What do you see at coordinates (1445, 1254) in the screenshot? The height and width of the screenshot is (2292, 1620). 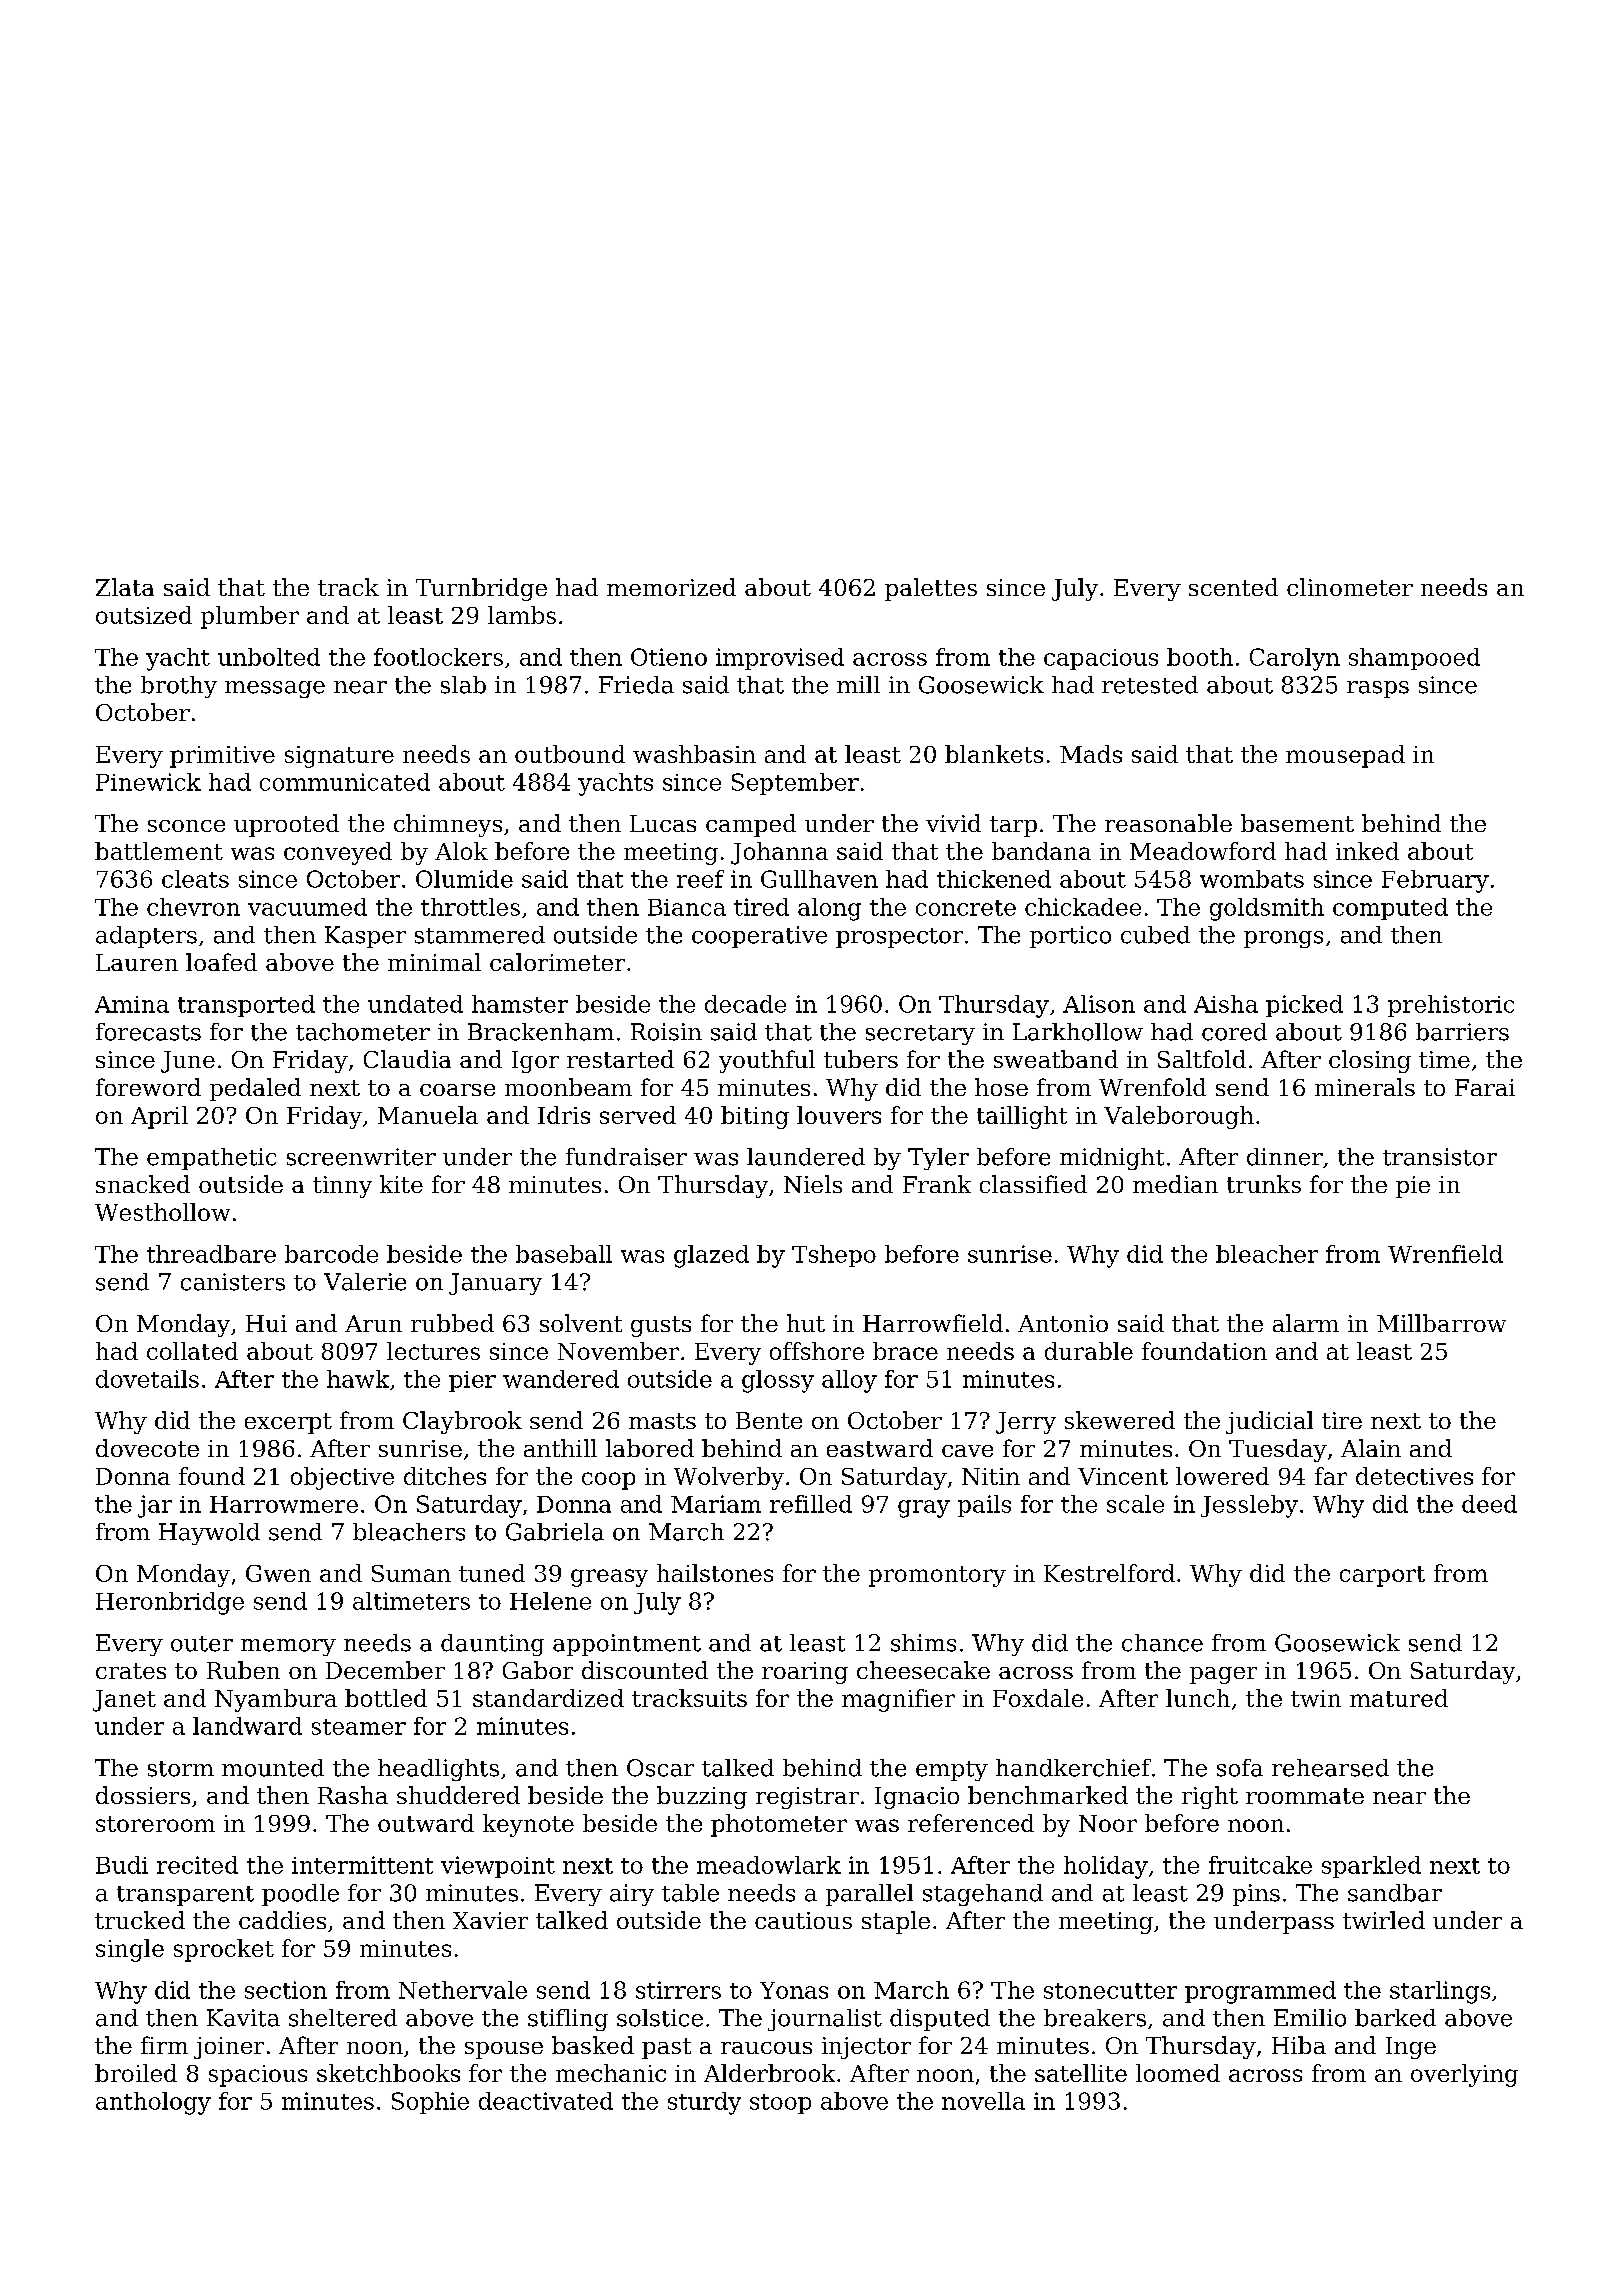 I see `Wrenfield` at bounding box center [1445, 1254].
